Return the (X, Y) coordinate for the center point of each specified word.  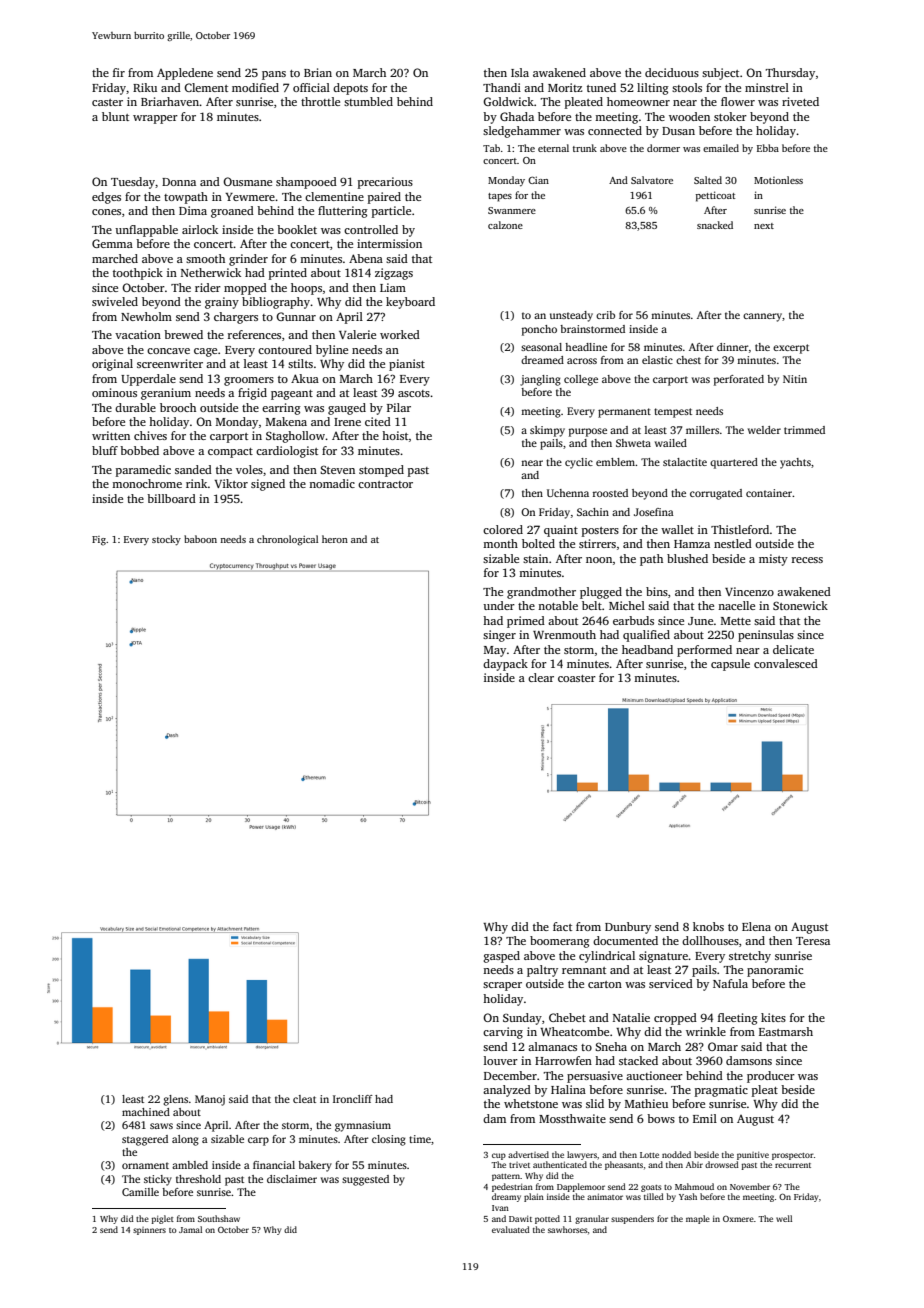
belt (592, 605)
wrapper (155, 119)
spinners (149, 1231)
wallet (677, 529)
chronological (287, 540)
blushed (687, 558)
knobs (708, 926)
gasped (502, 957)
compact (230, 453)
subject (720, 74)
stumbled (368, 101)
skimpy (547, 431)
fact (562, 926)
